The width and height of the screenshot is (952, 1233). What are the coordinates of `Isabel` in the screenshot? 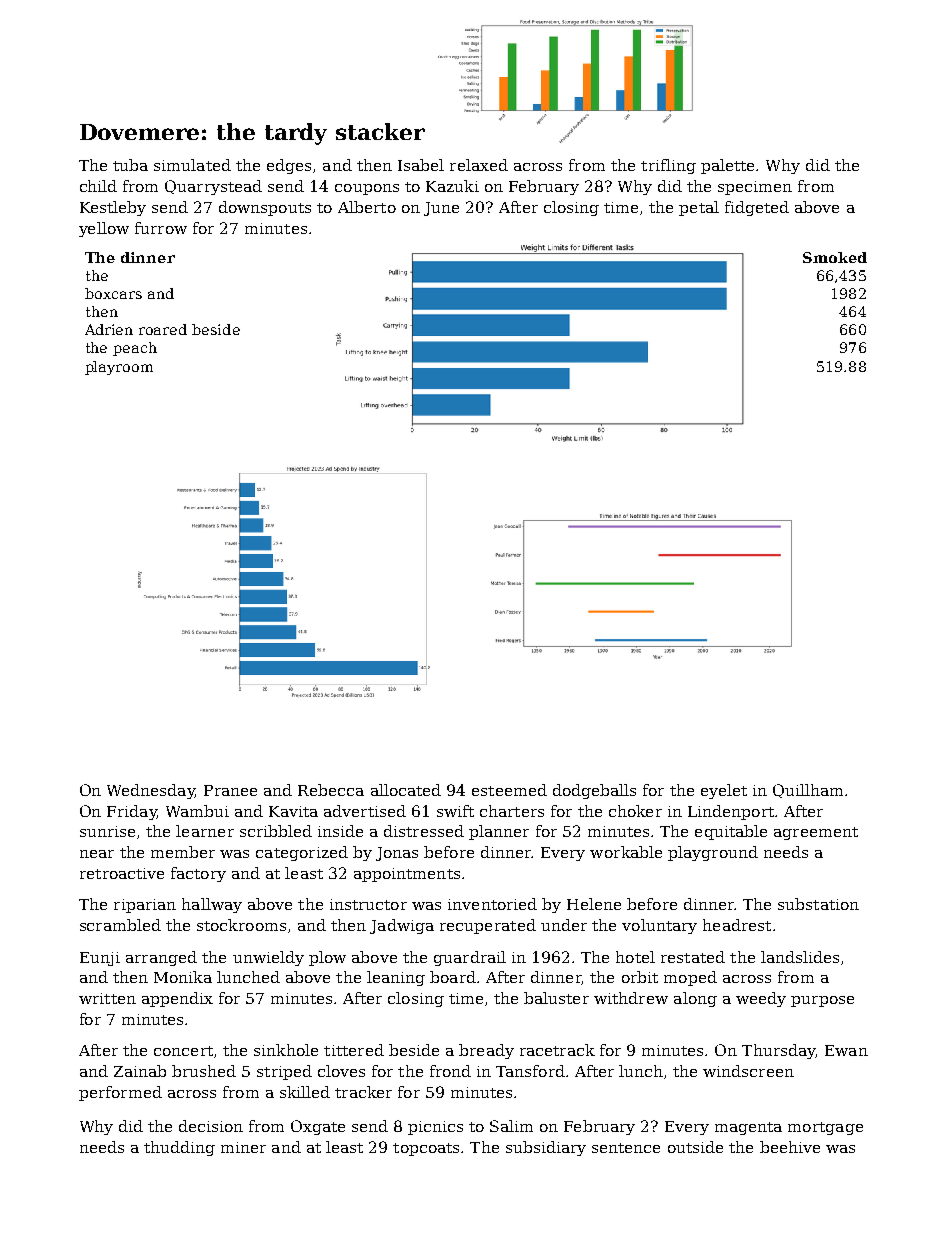 It's located at (421, 165).
